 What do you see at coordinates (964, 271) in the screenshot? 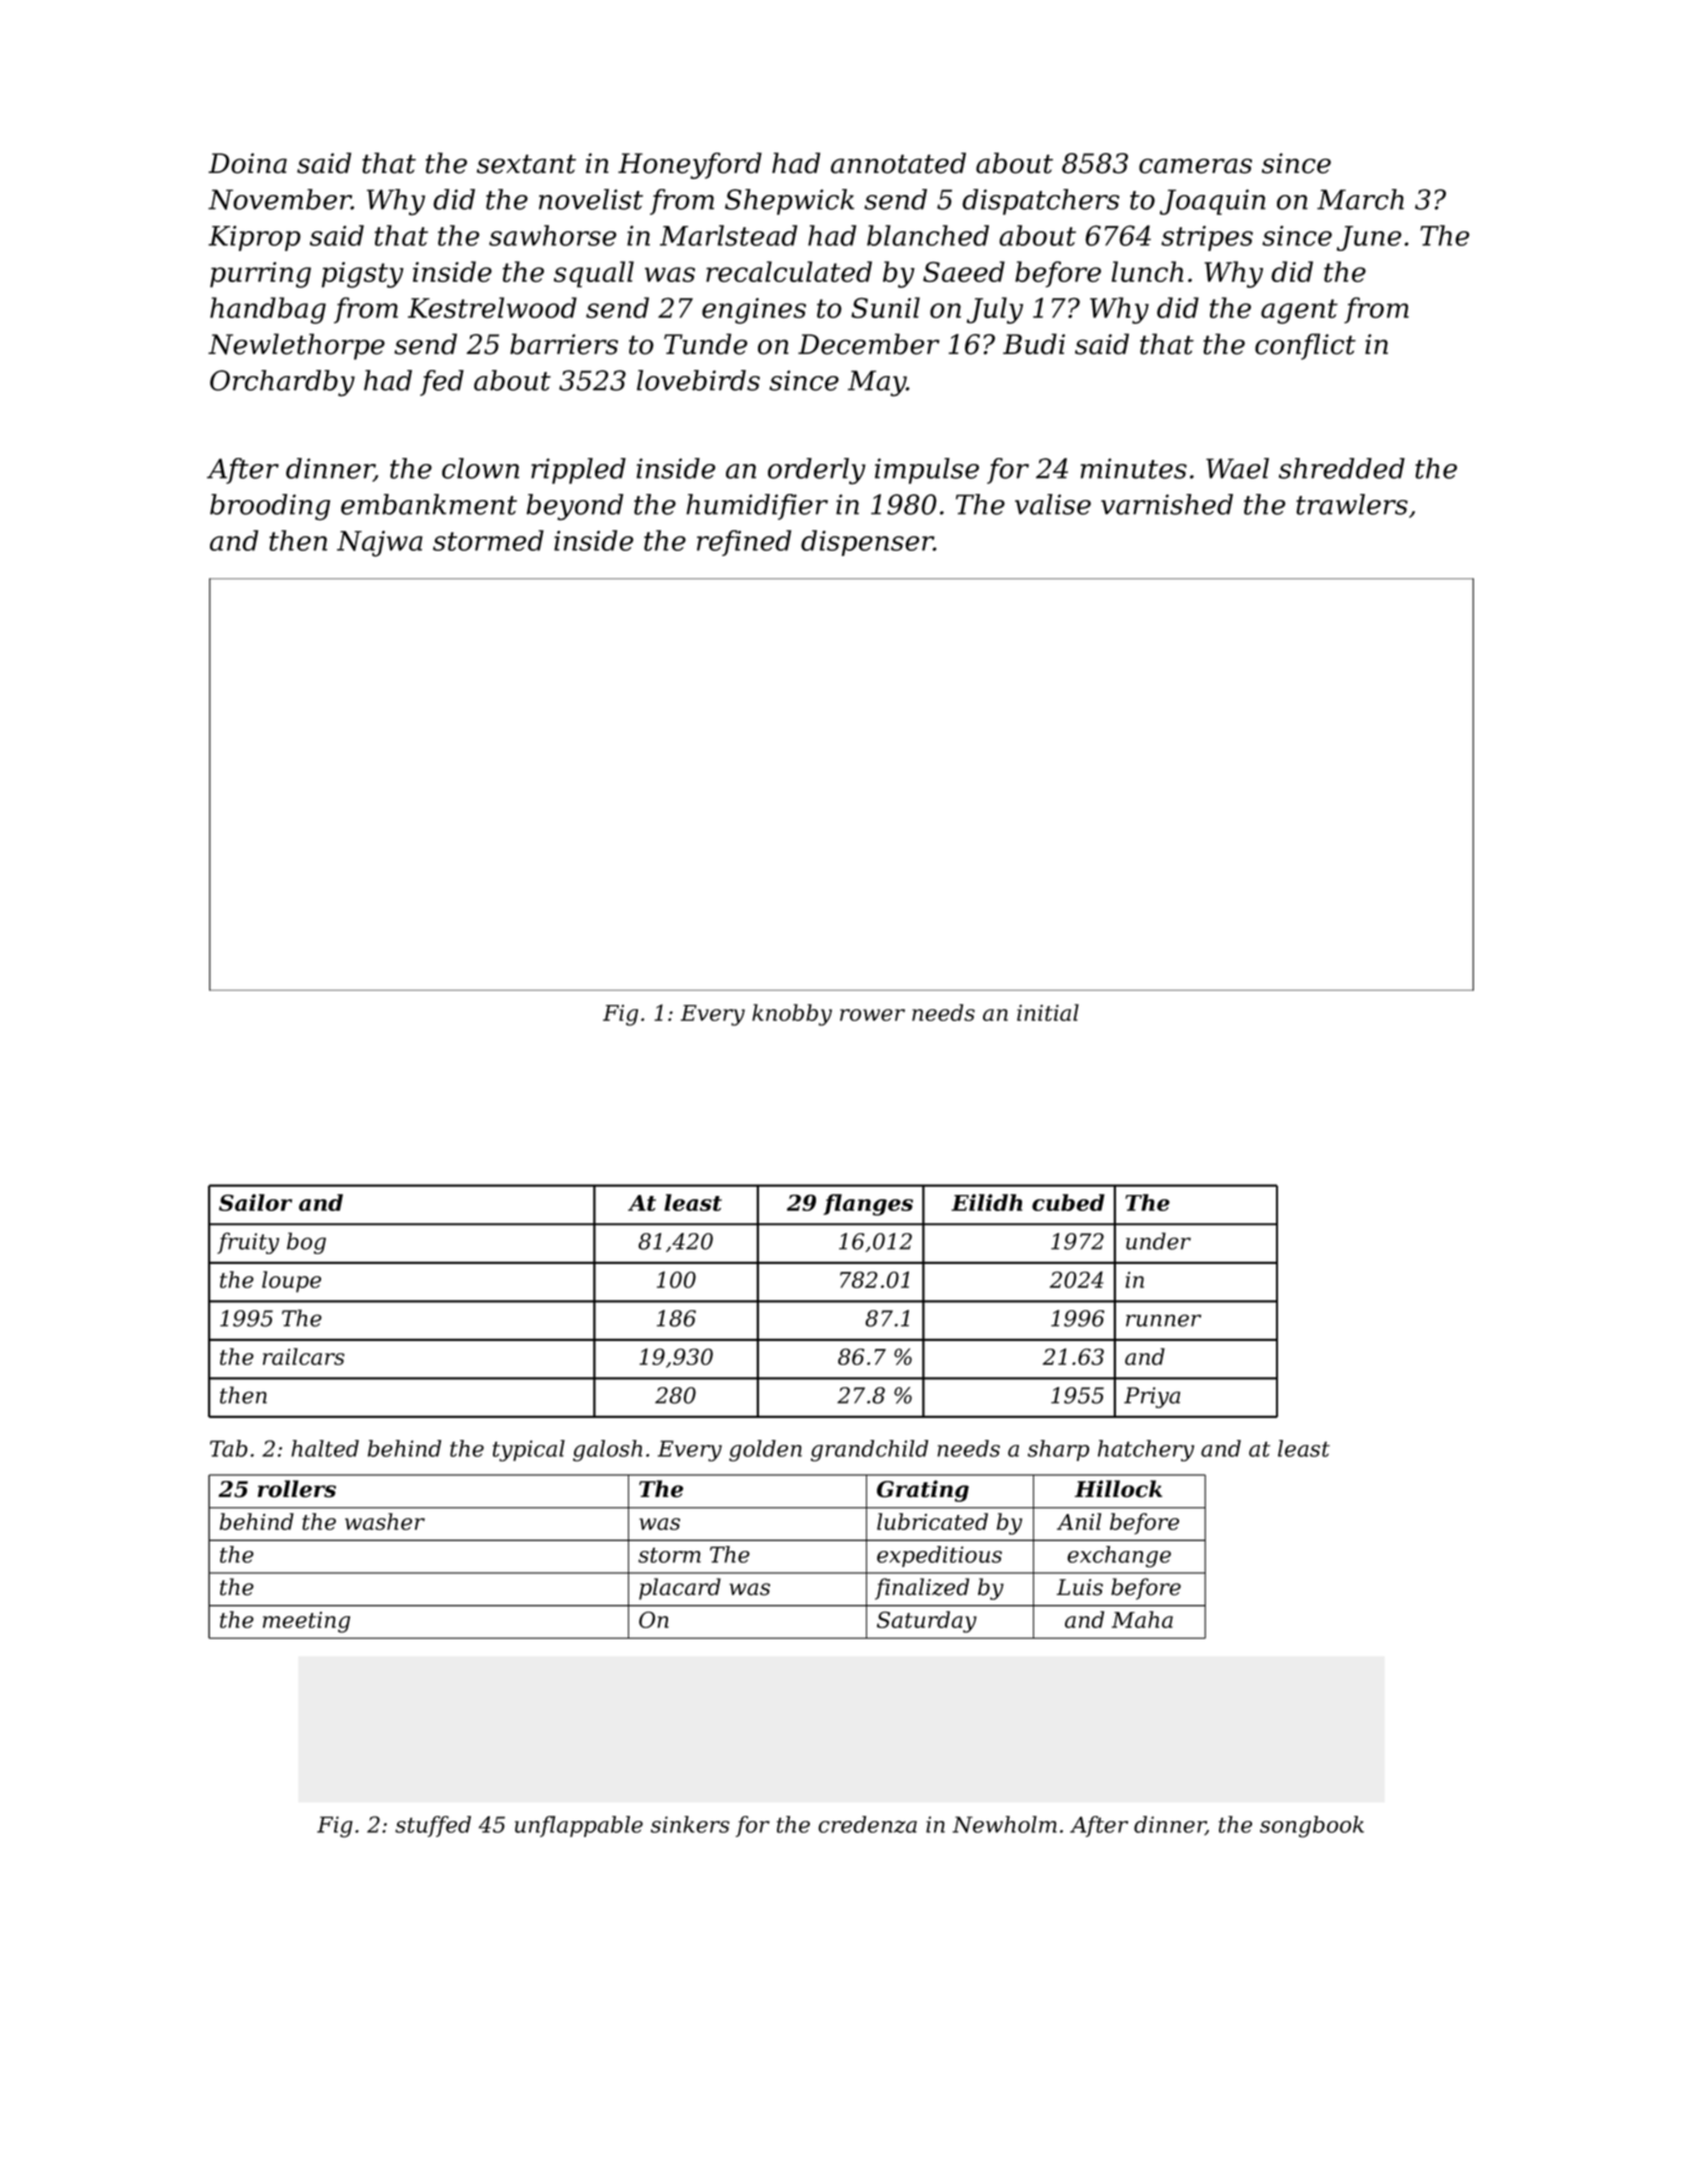
I see `Saeed` at bounding box center [964, 271].
